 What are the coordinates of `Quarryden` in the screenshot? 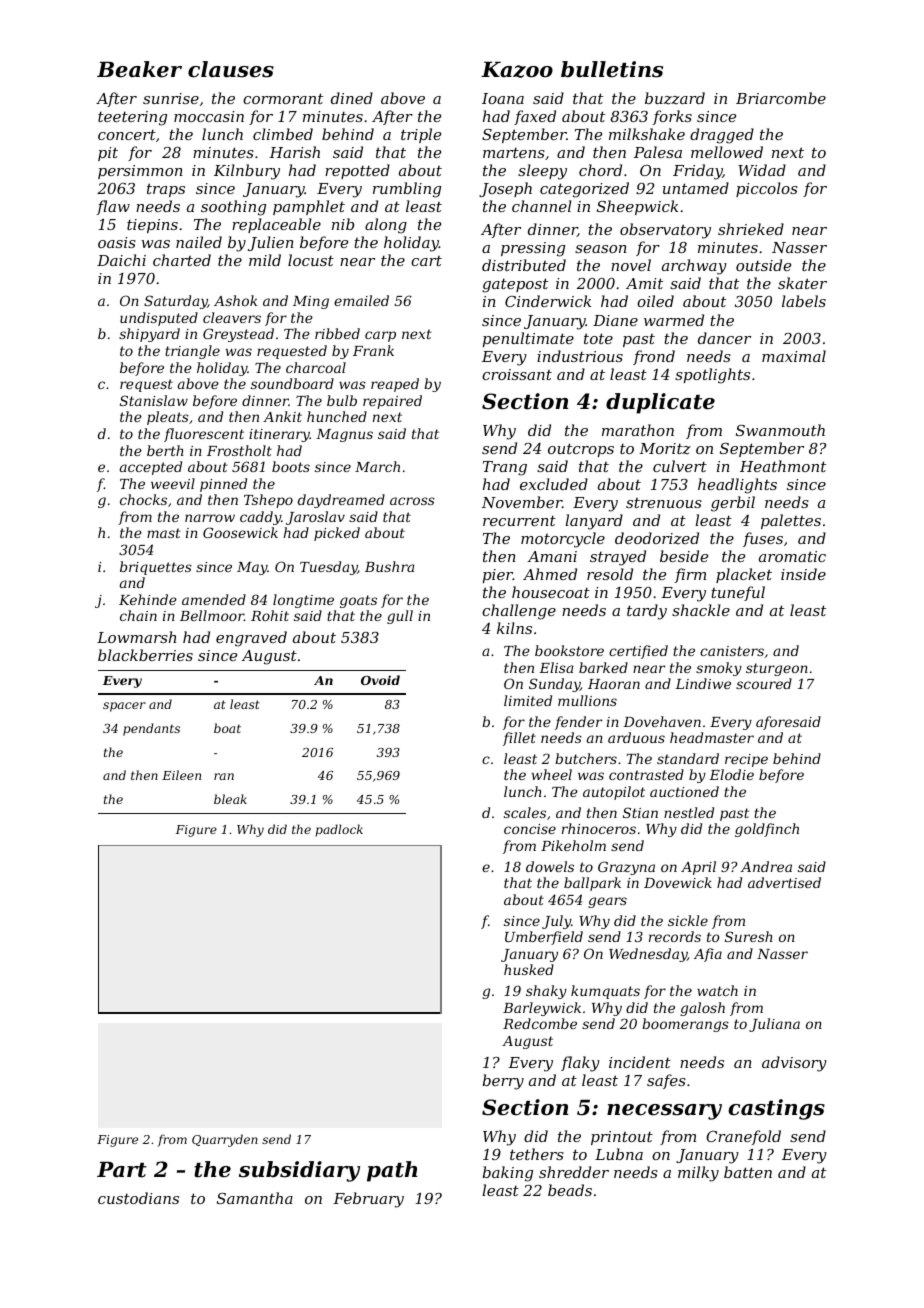 It's located at (225, 1140).
